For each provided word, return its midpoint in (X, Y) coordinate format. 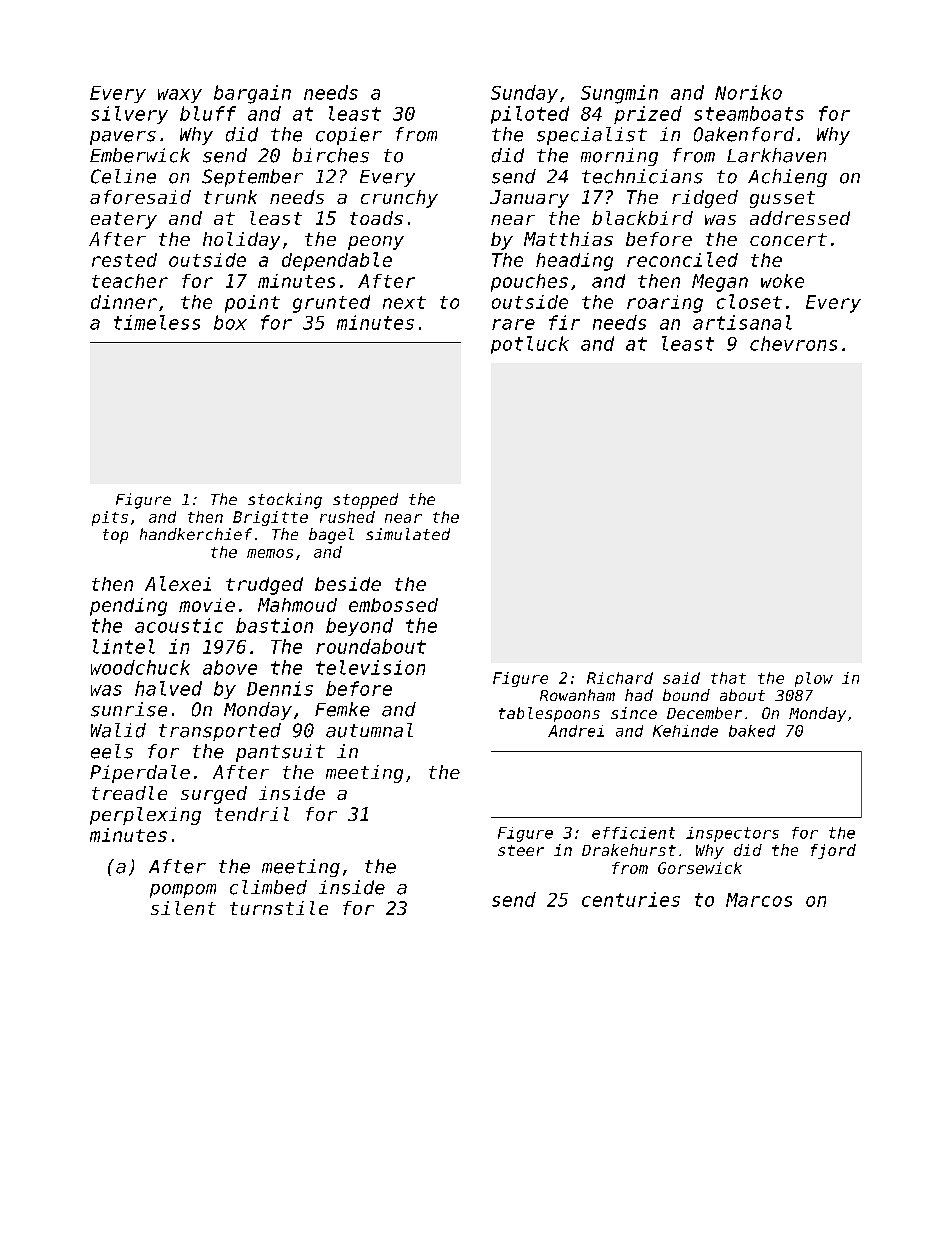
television (370, 667)
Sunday (524, 94)
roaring (665, 304)
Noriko (748, 92)
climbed (268, 887)
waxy (180, 96)
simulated (408, 534)
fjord (833, 851)
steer (521, 850)
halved (168, 688)
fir (564, 322)
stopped (365, 501)
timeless (157, 322)
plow (814, 679)
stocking (285, 501)
